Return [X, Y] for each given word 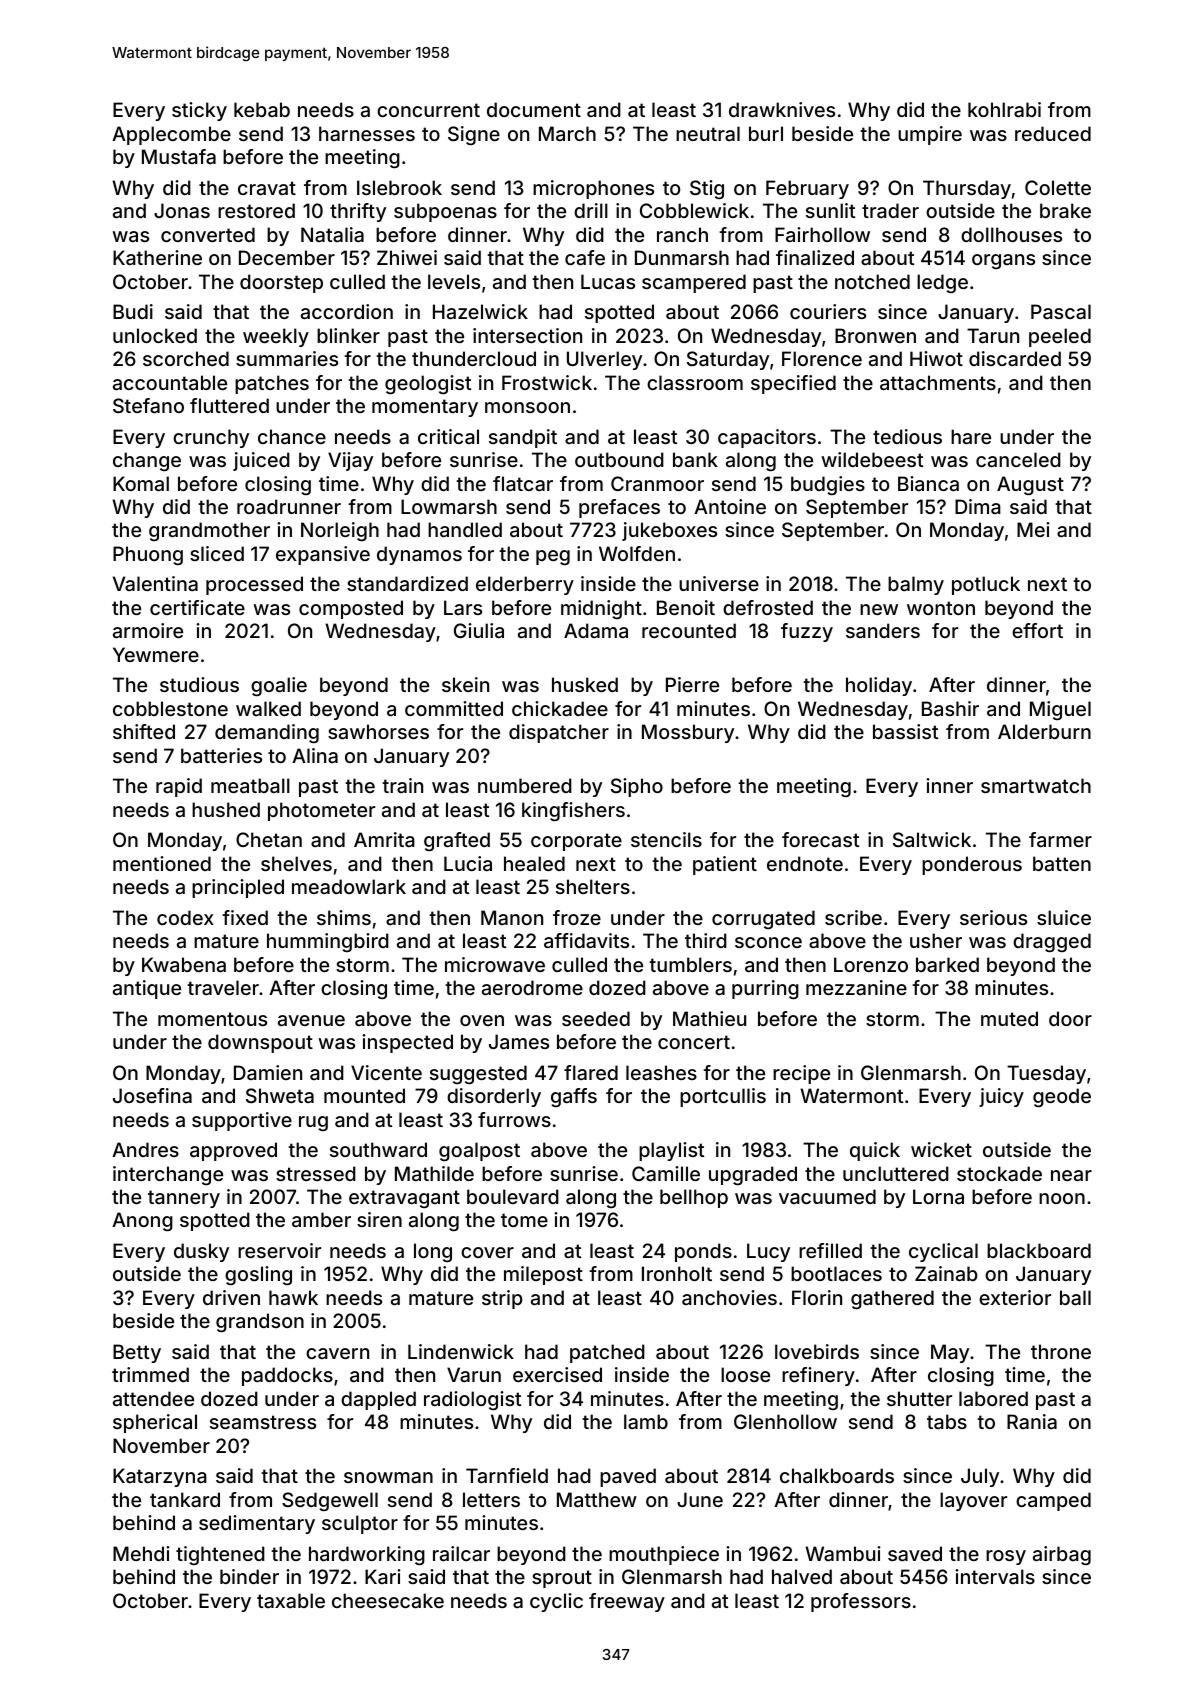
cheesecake [388, 1600]
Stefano [148, 405]
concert [694, 1042]
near [1071, 1175]
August [1030, 485]
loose [745, 1374]
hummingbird [328, 942]
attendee [153, 1398]
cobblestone [170, 708]
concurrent [428, 110]
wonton [941, 608]
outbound [619, 459]
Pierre [692, 684]
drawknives [782, 109]
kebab [262, 109]
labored [993, 1398]
